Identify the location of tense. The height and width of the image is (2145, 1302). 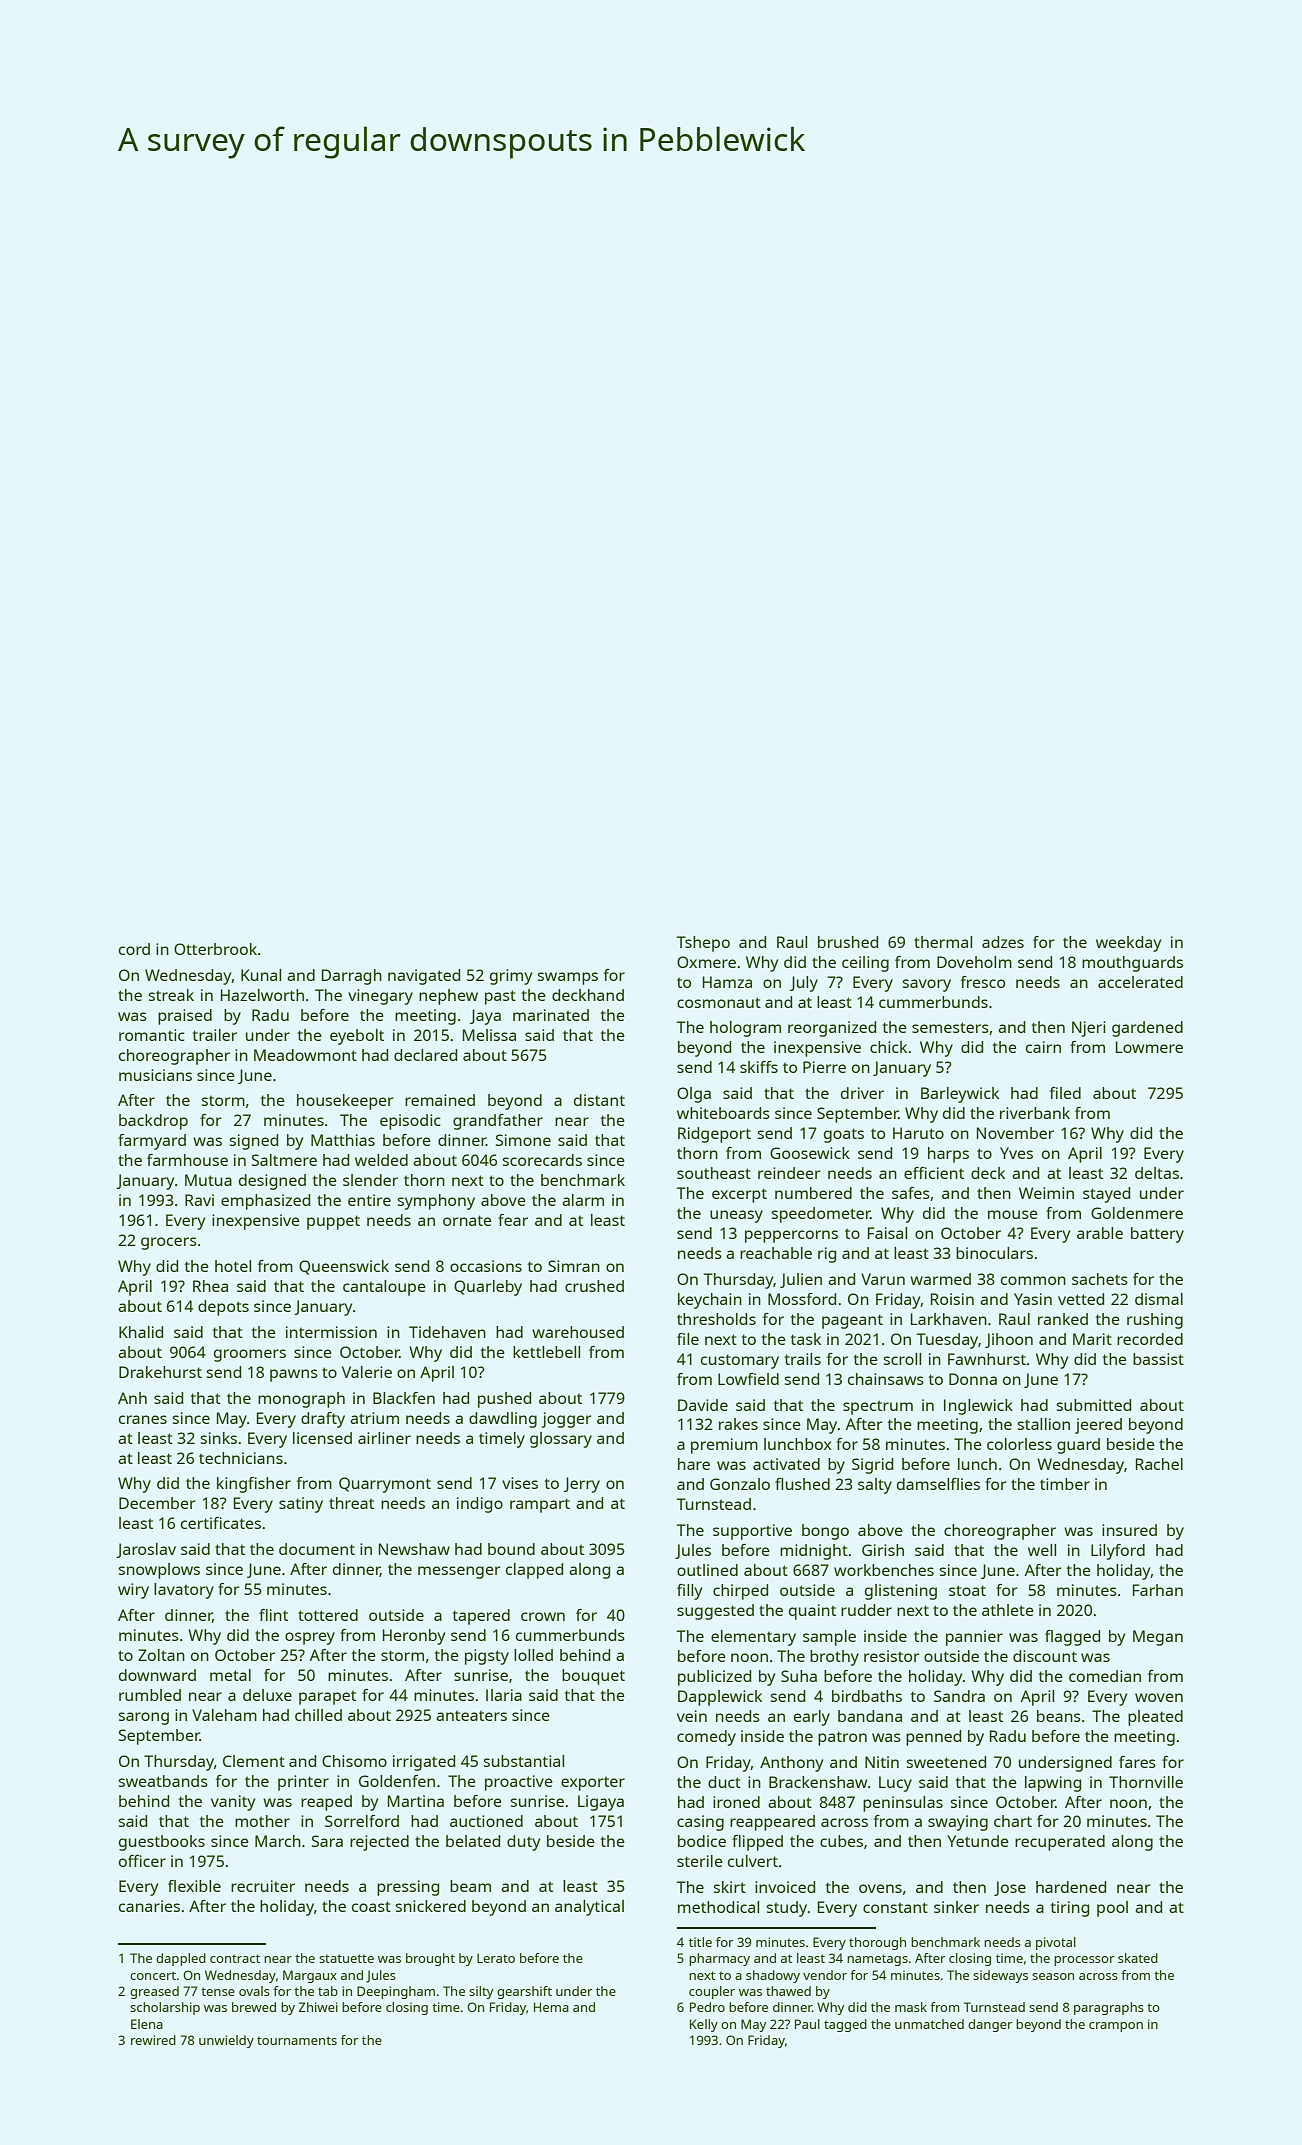
(218, 1991).
